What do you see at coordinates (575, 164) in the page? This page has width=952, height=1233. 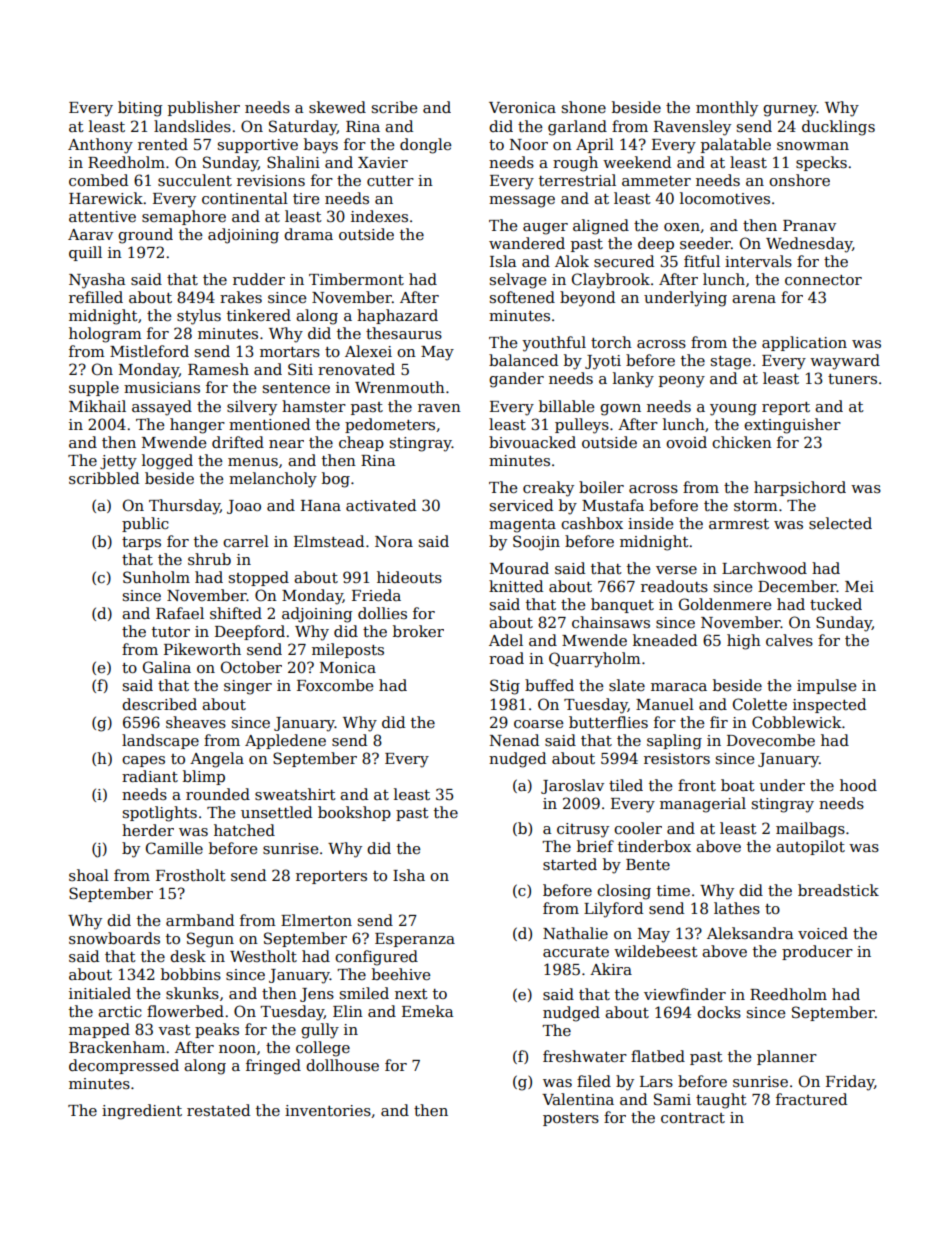 I see `rough` at bounding box center [575, 164].
